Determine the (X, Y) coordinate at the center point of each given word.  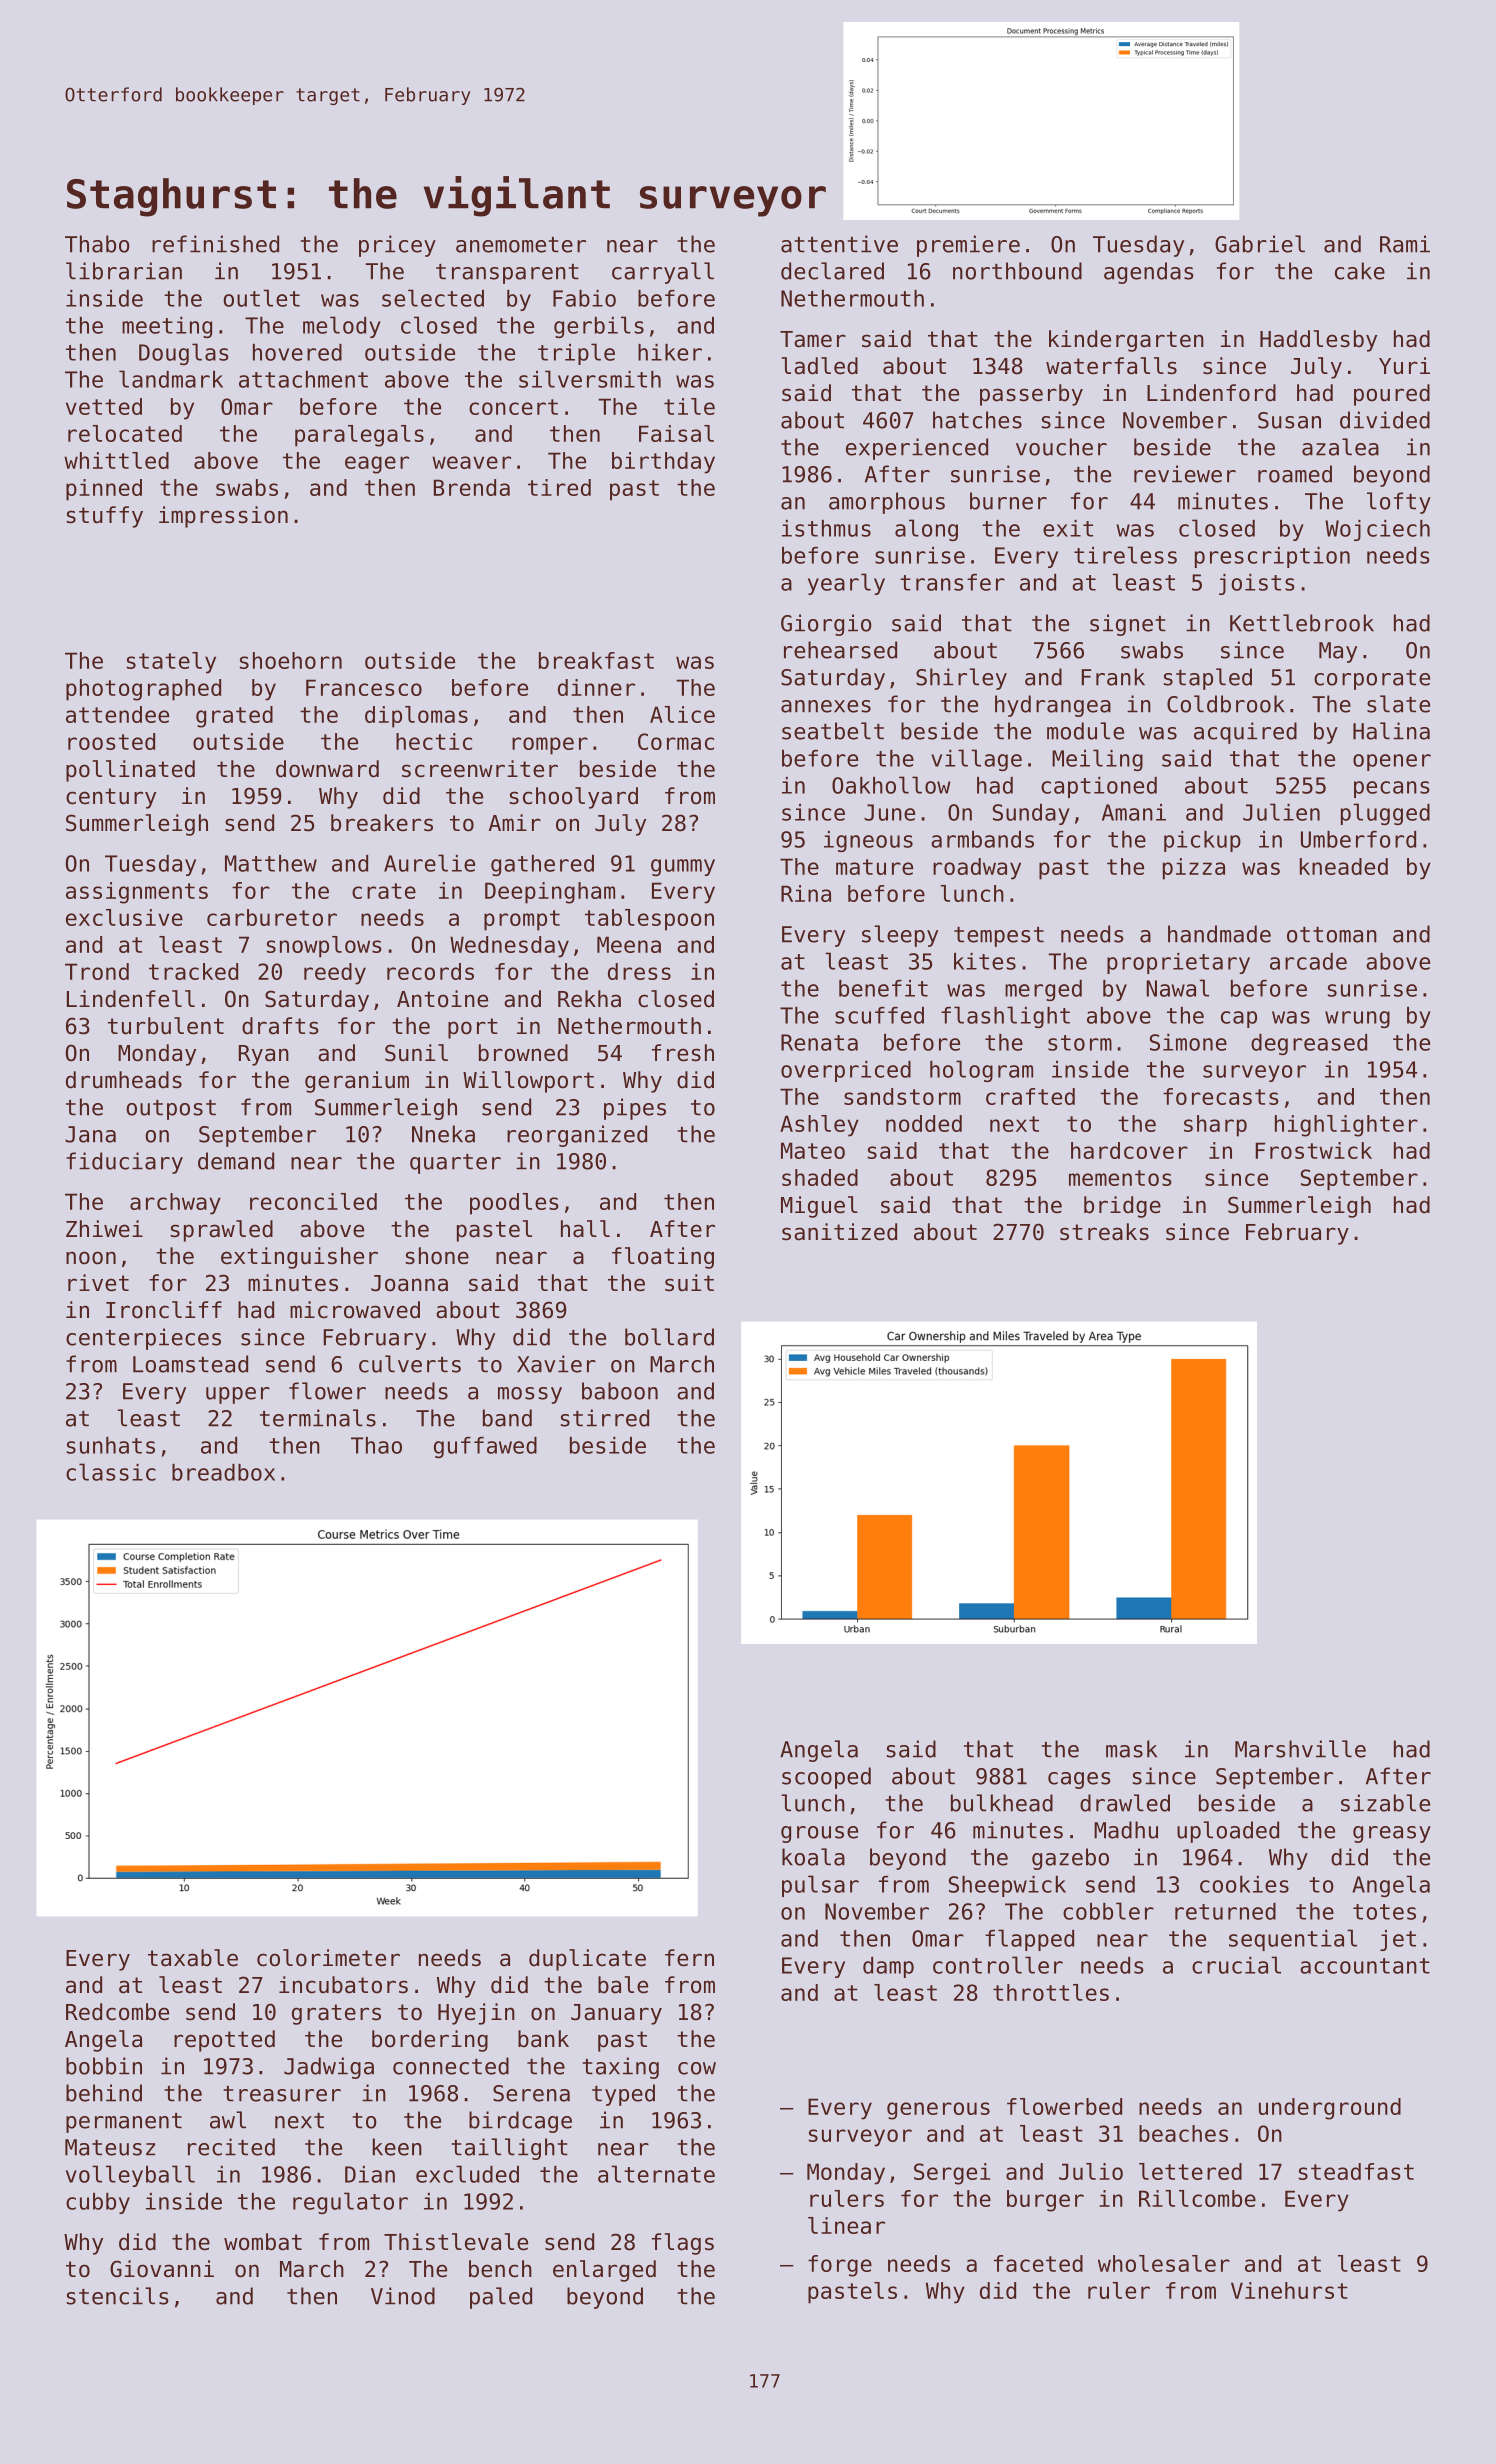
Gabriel (1260, 244)
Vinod (403, 2296)
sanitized (839, 1232)
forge (840, 2266)
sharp (1215, 1126)
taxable (193, 1958)
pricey (397, 246)
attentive (839, 244)
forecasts (1221, 1096)
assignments (137, 893)
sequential (1293, 1940)
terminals (318, 1418)
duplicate (587, 1960)
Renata (819, 1042)
